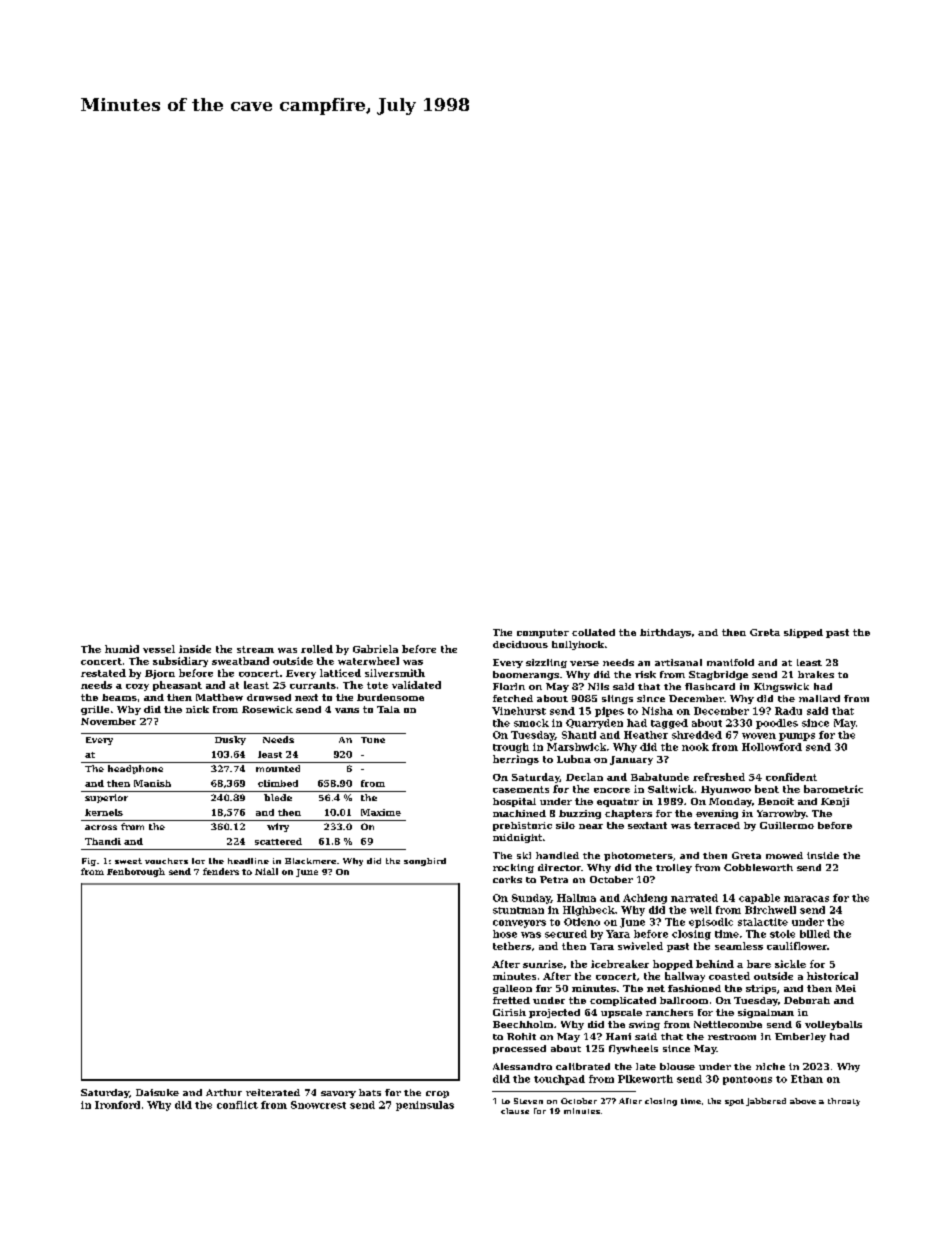 This document has width=952, height=1233. What do you see at coordinates (425, 862) in the document?
I see `songbird` at bounding box center [425, 862].
